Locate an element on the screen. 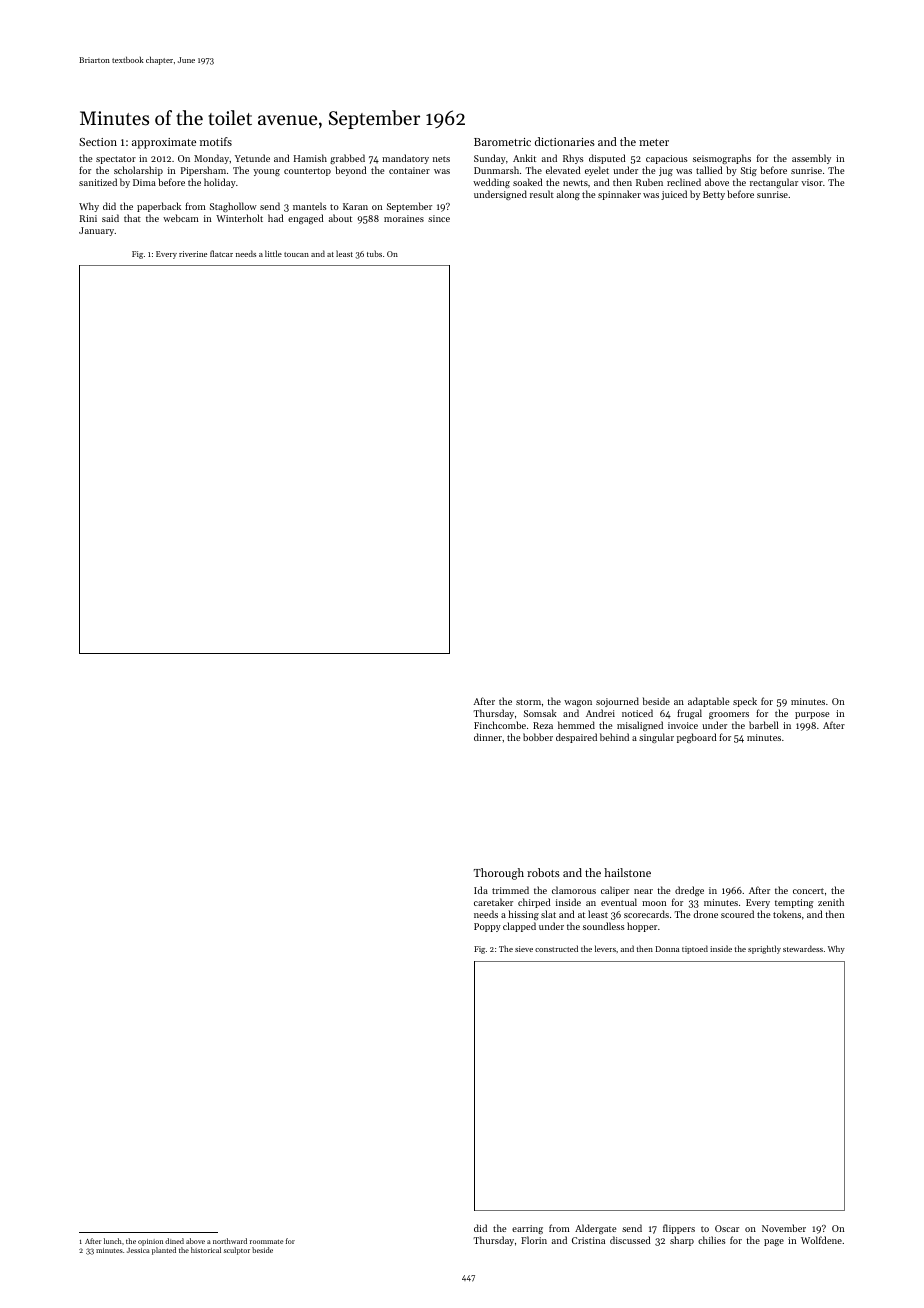  storm is located at coordinates (528, 702).
